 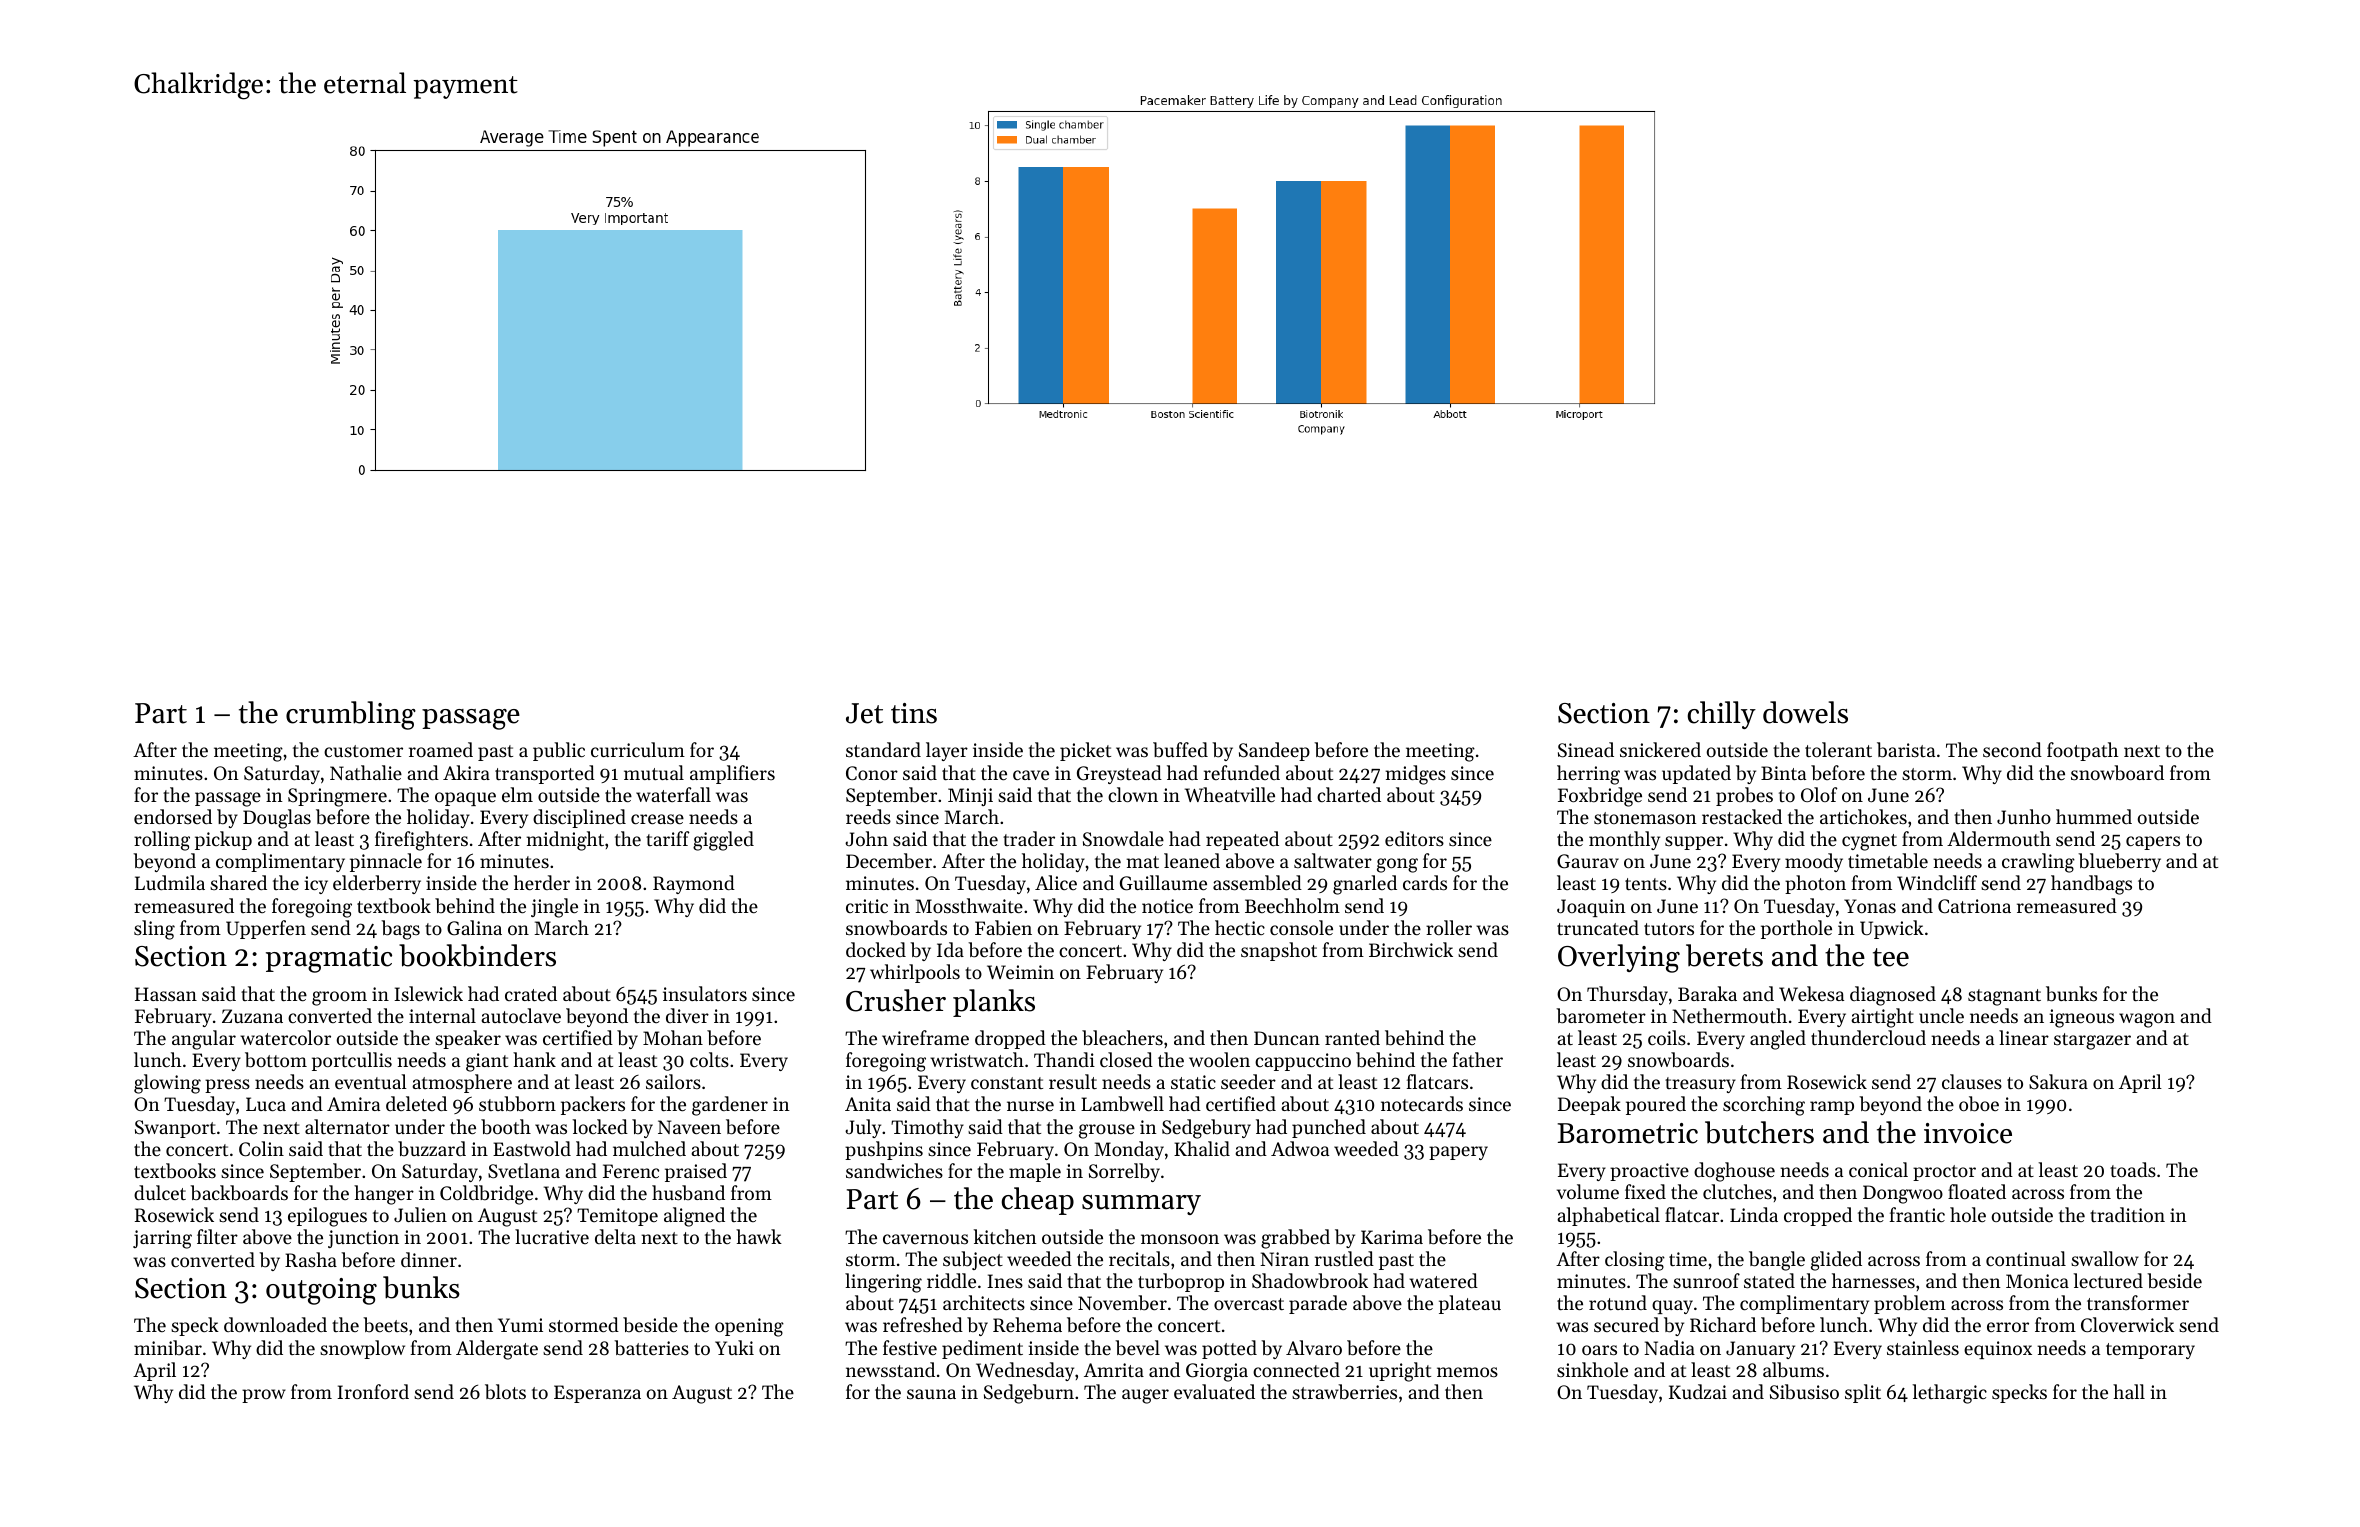 I want to click on tolerant, so click(x=1838, y=749).
